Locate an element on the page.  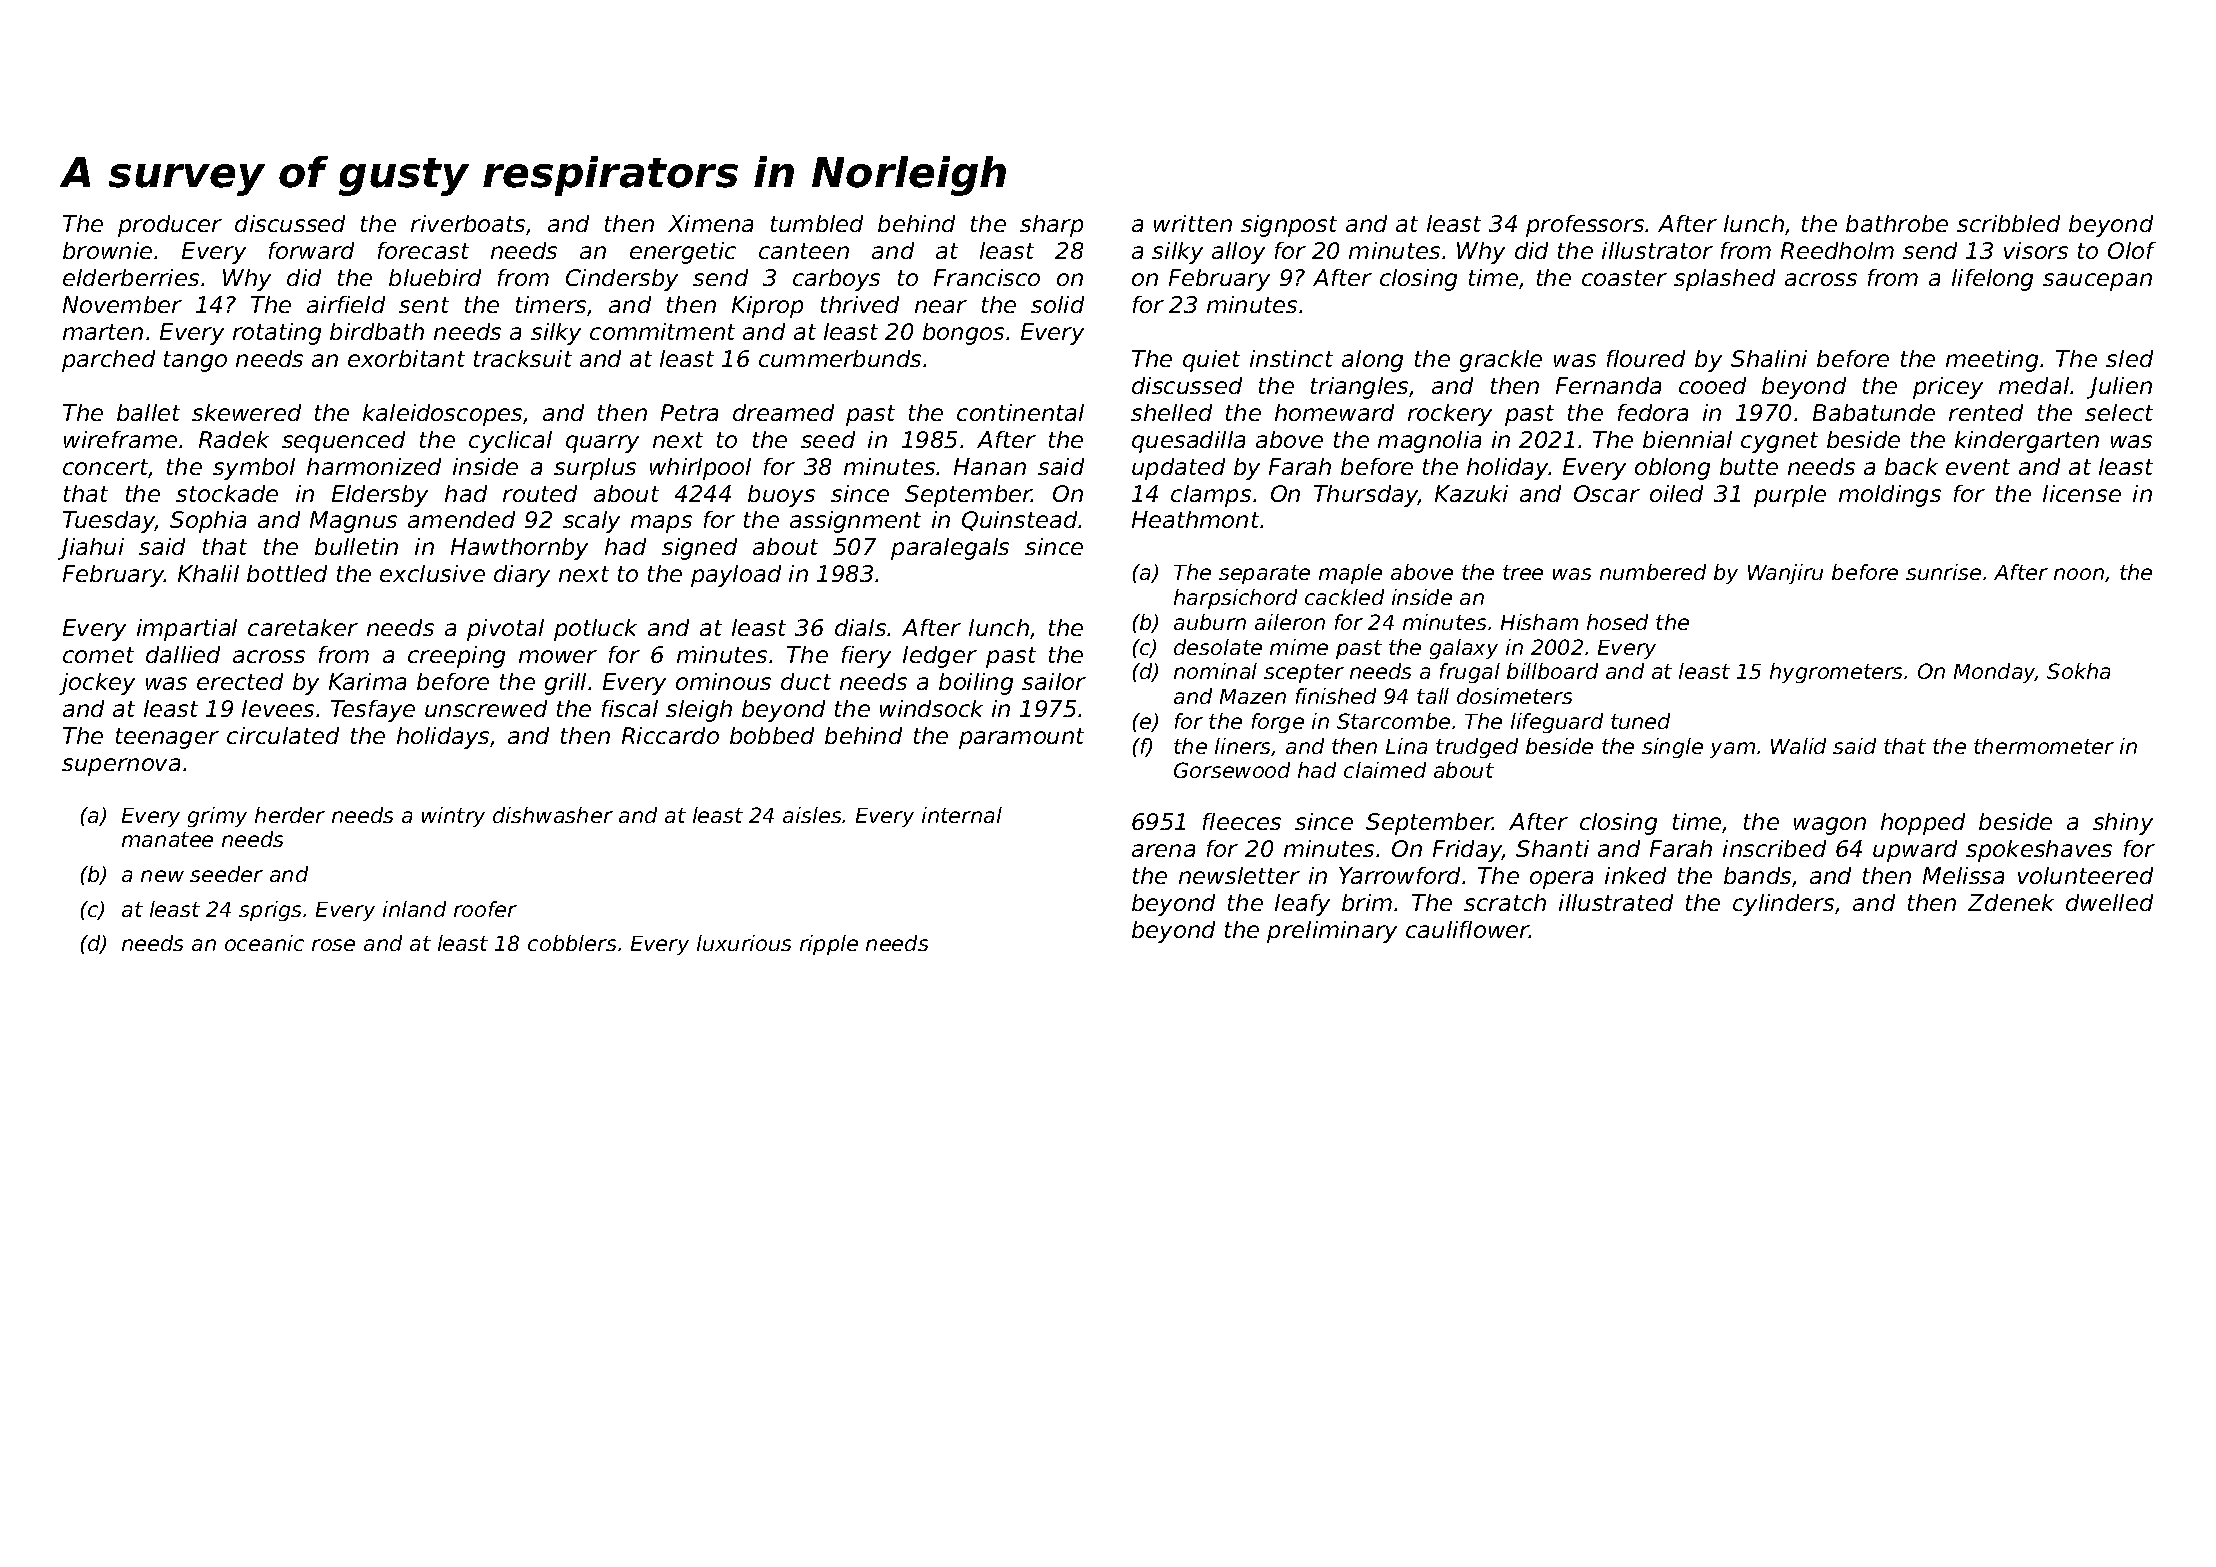
Heathmont is located at coordinates (1195, 519).
